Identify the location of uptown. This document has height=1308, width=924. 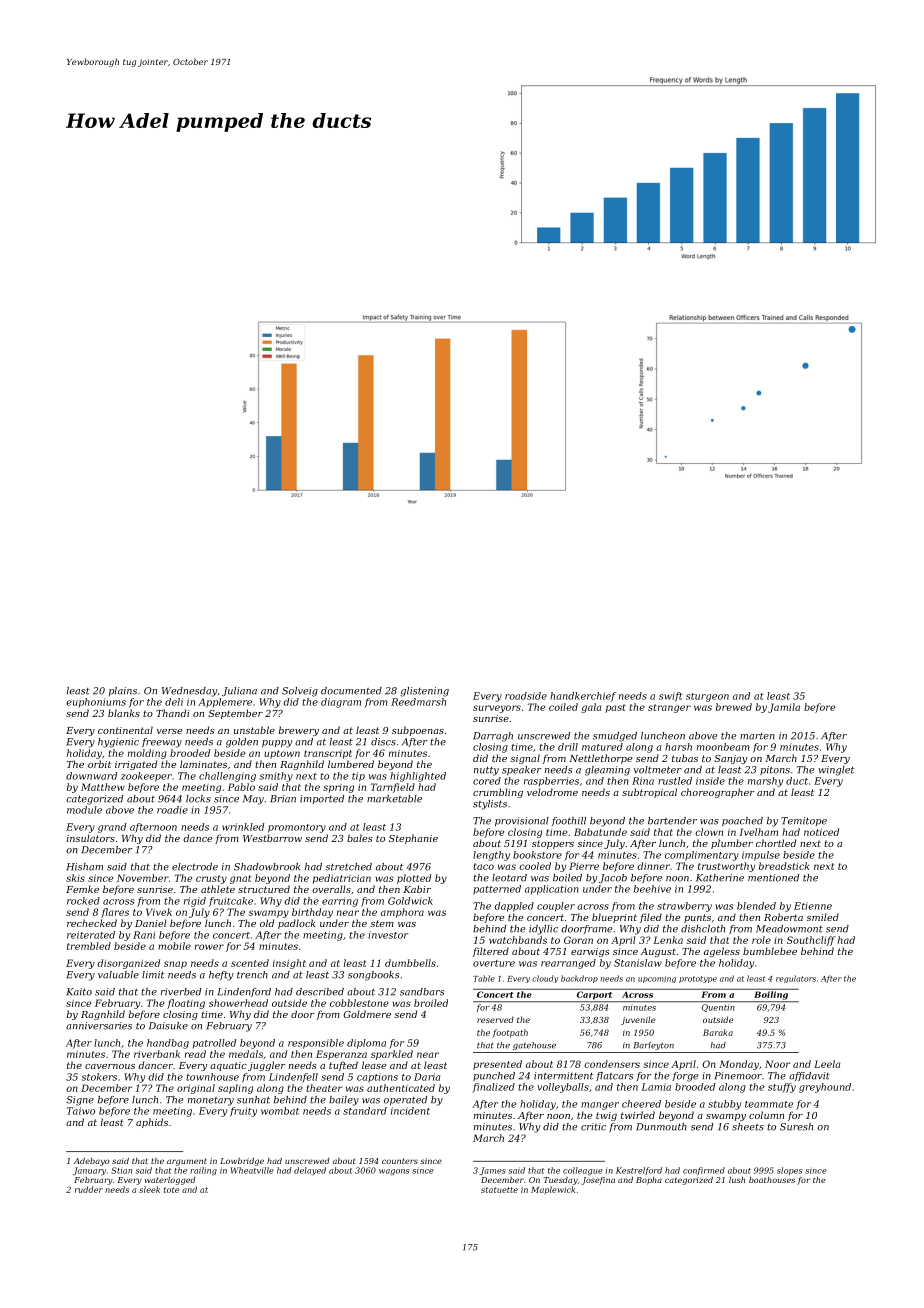
(282, 754).
